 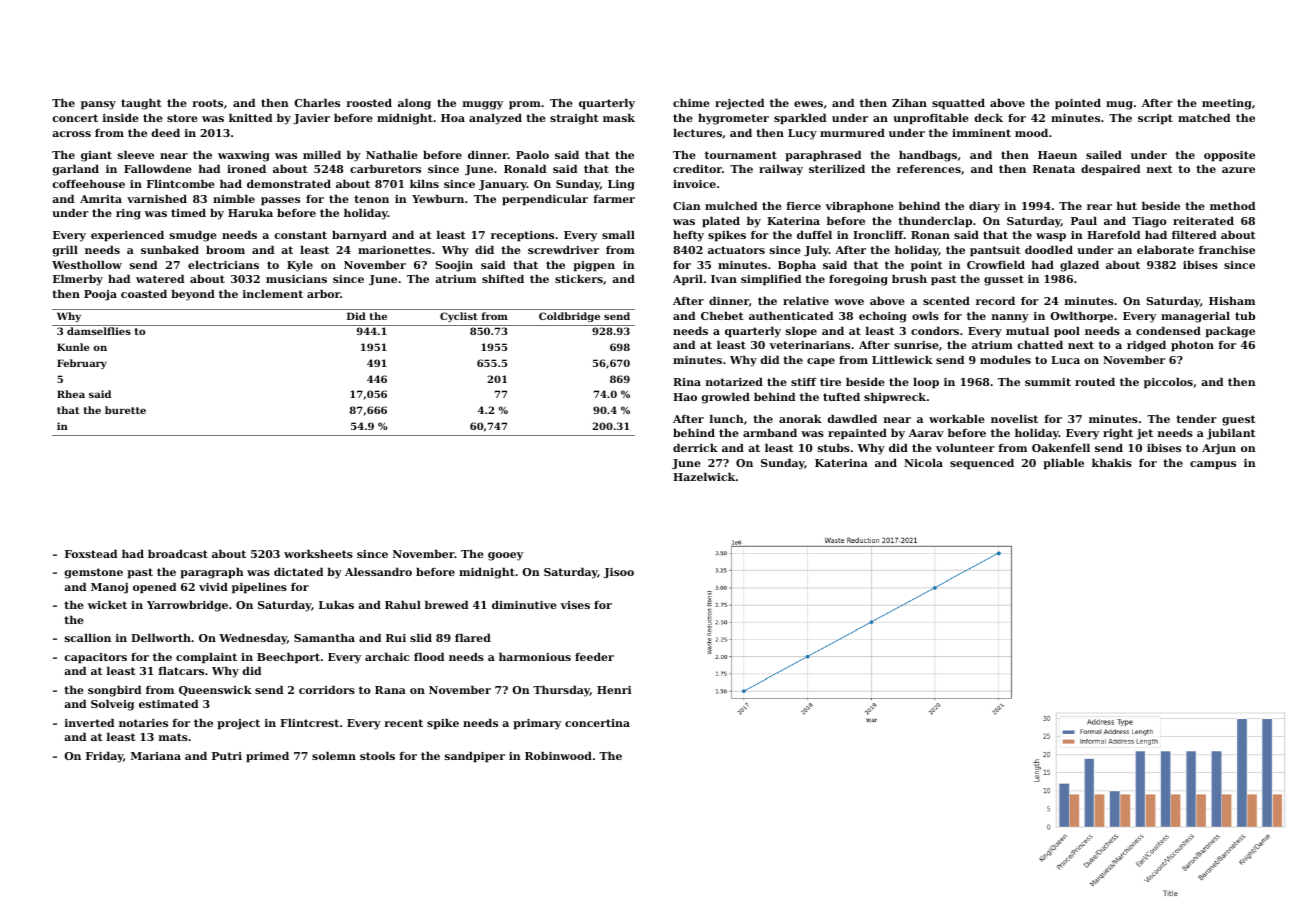 I want to click on campus, so click(x=1213, y=465).
